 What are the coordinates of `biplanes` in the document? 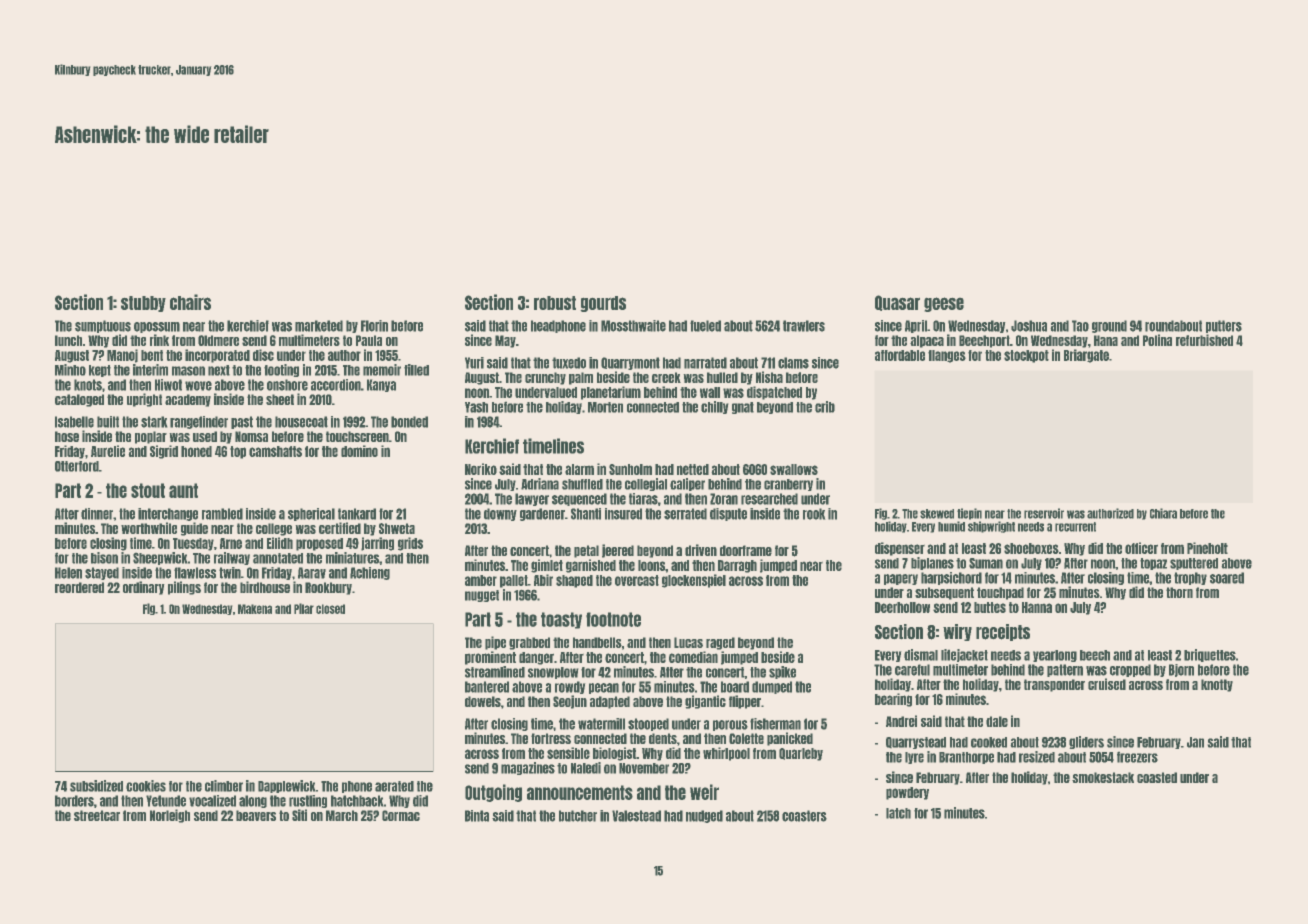 It's located at (932, 563).
